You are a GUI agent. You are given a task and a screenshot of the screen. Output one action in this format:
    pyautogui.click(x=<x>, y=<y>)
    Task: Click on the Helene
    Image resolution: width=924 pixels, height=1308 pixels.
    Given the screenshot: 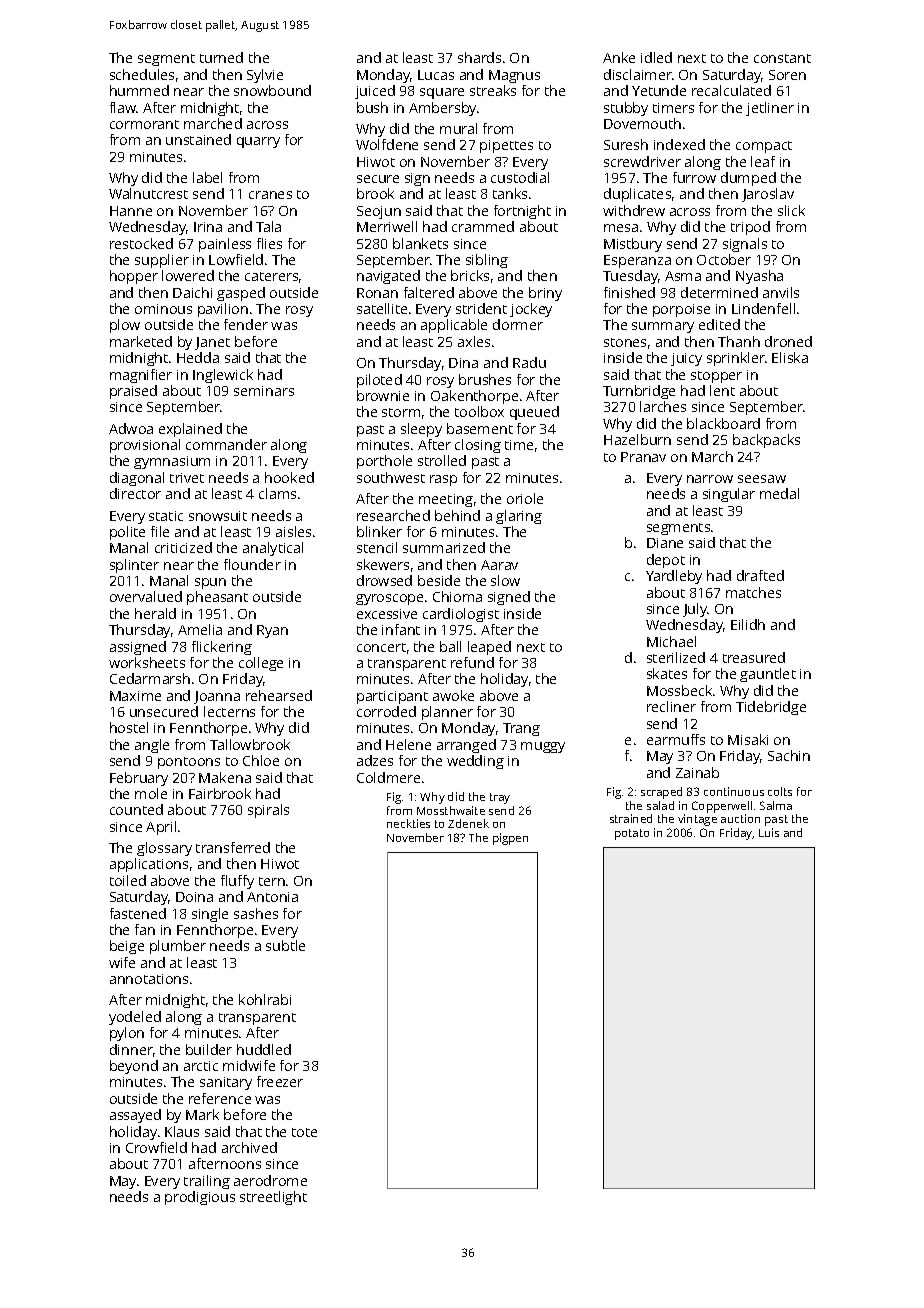 What is the action you would take?
    pyautogui.click(x=408, y=744)
